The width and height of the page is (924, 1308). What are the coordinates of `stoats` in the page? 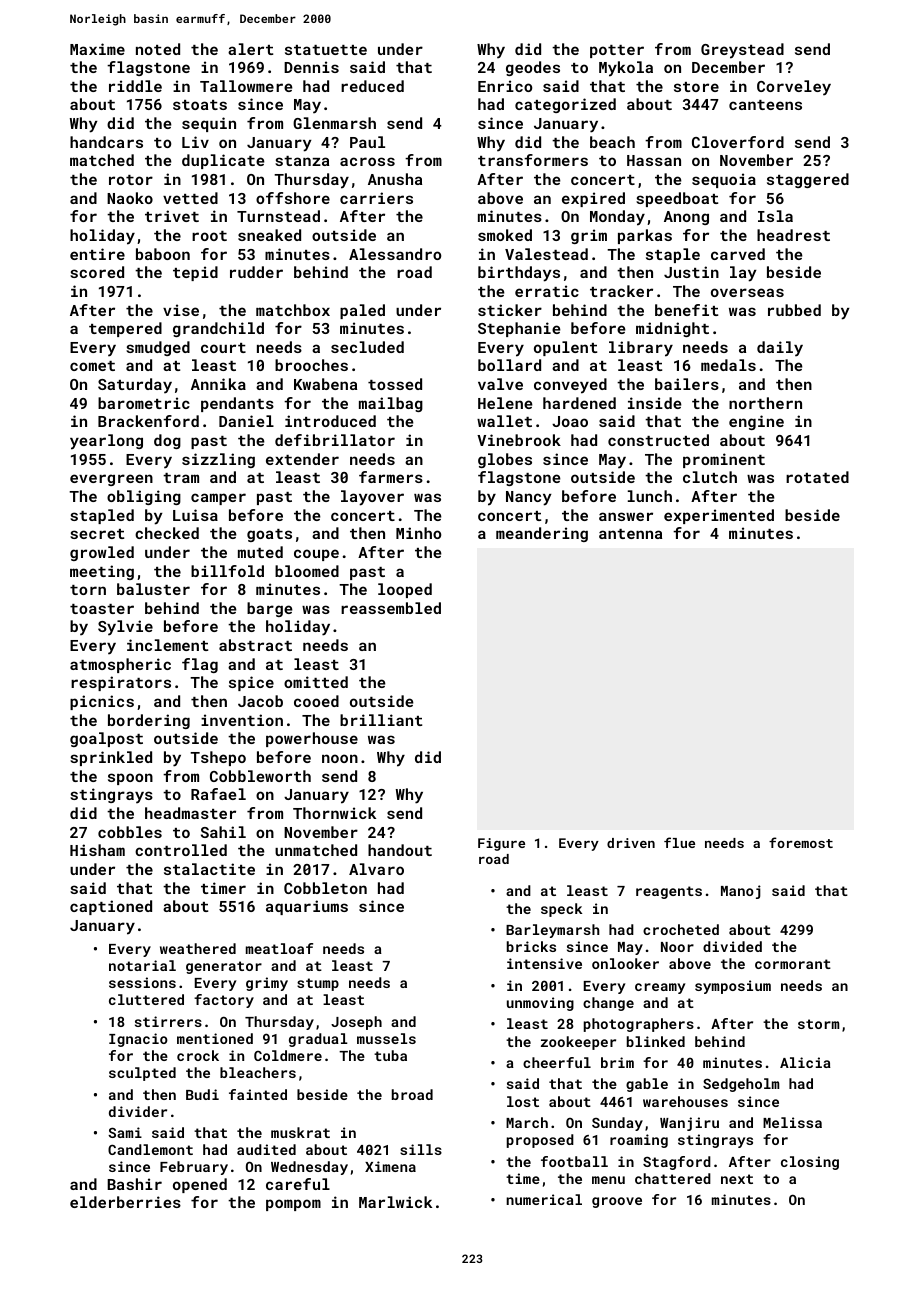 It's located at (200, 105).
